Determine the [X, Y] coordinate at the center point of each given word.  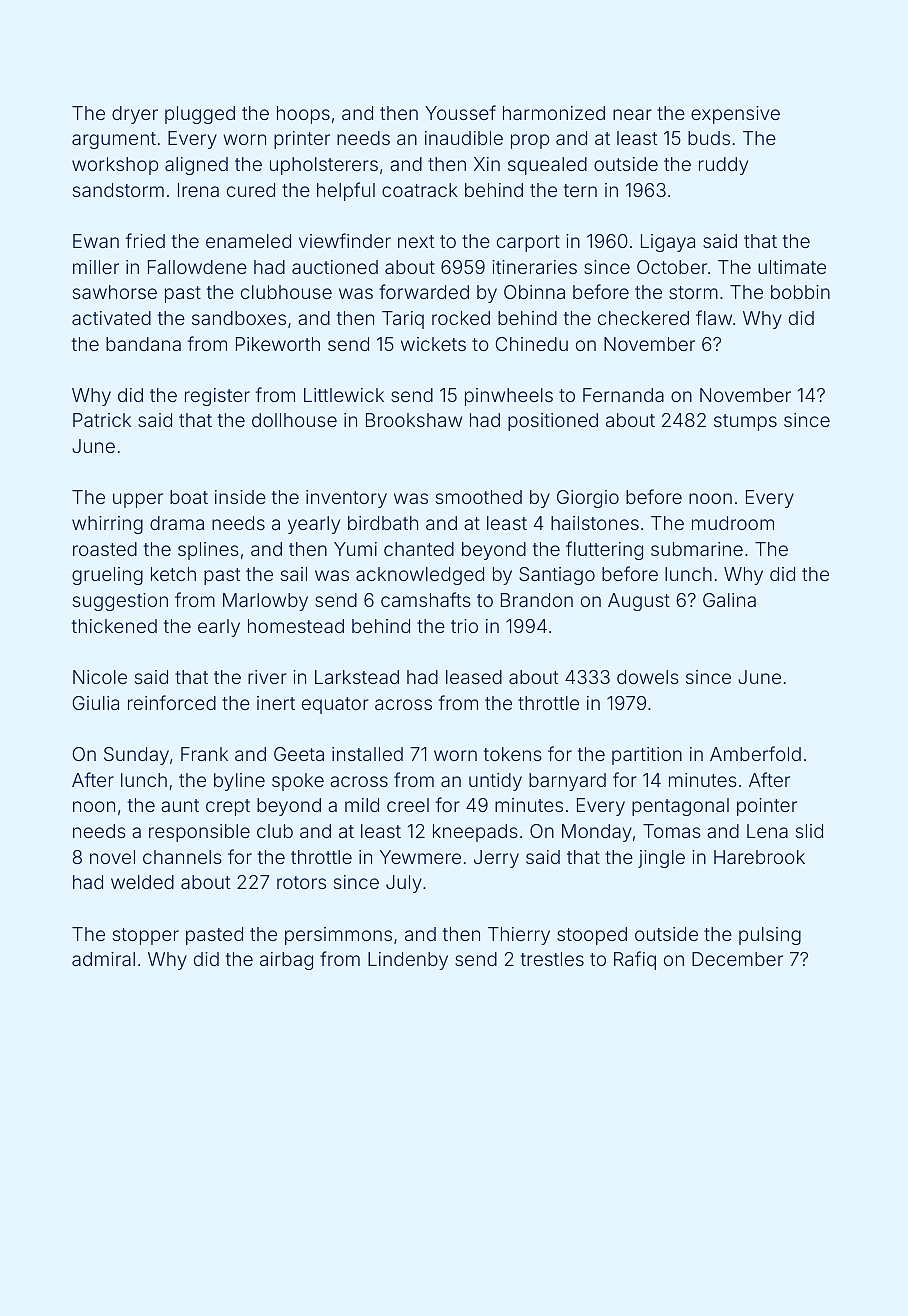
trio [464, 626]
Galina [729, 600]
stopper [146, 936]
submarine [697, 549]
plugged [200, 115]
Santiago [557, 576]
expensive [735, 115]
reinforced [172, 702]
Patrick [102, 420]
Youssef [460, 112]
